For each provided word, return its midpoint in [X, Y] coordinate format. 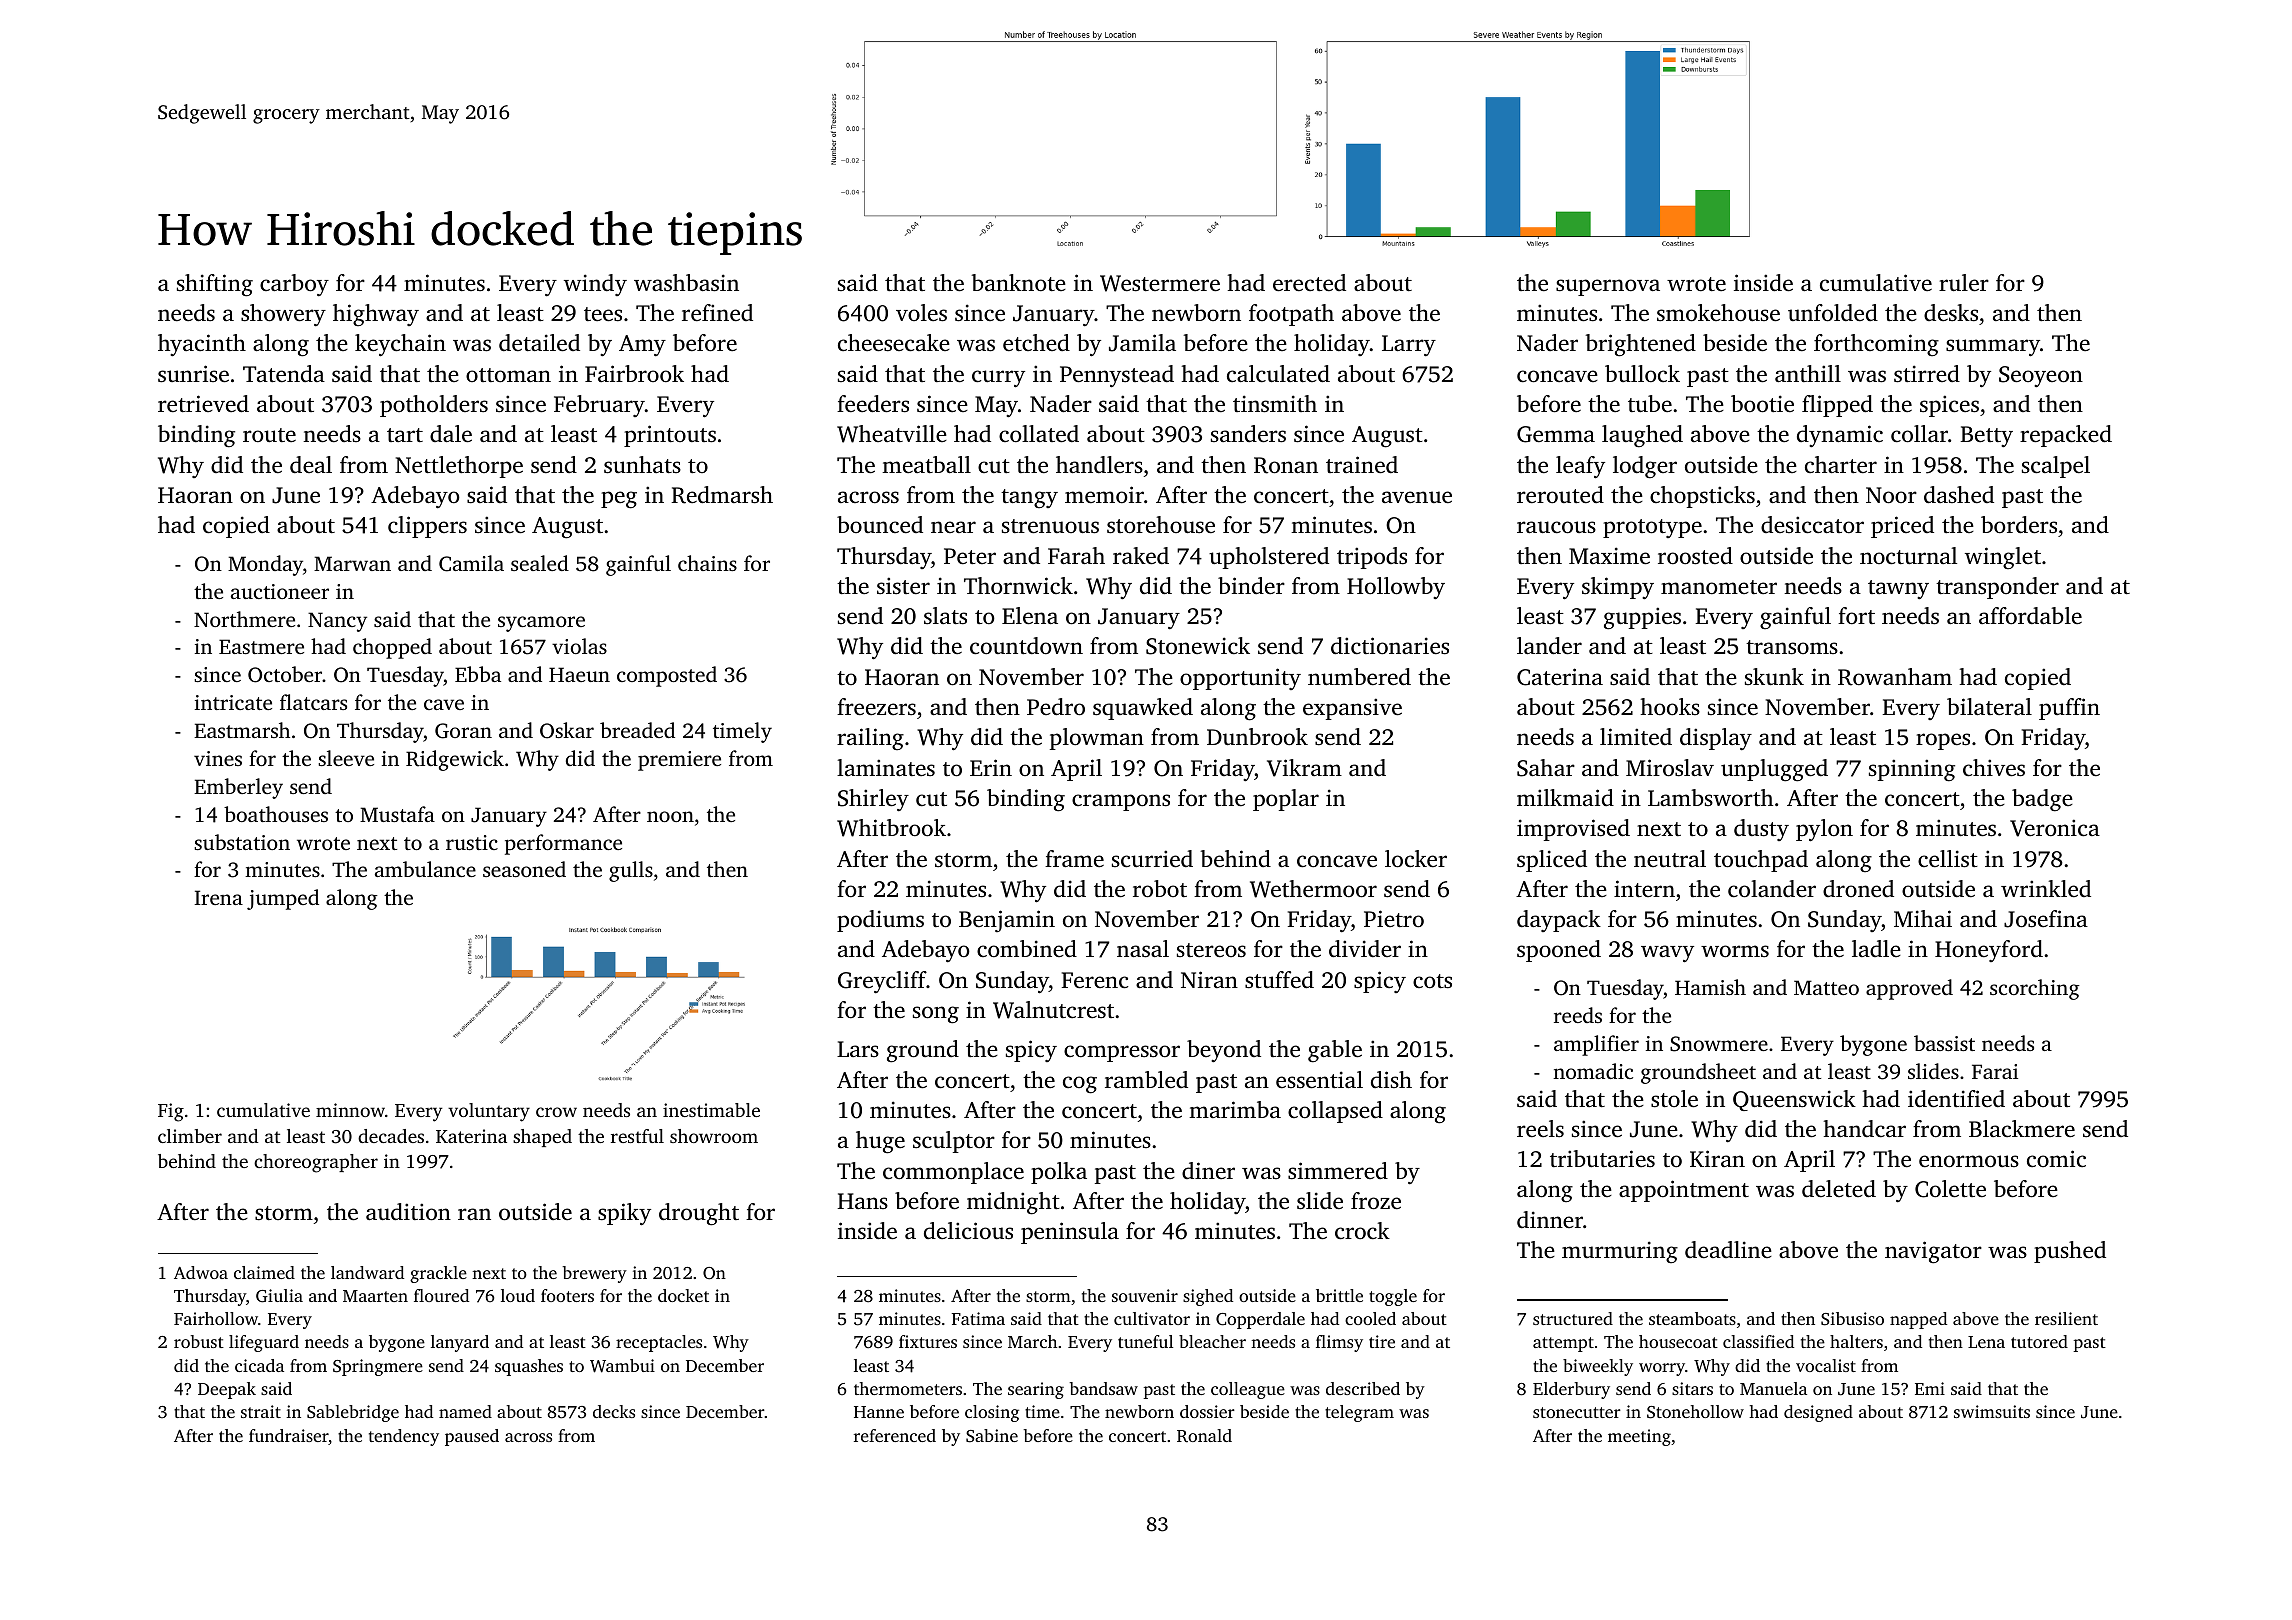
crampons [1121, 802]
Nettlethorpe [459, 467]
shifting [215, 285]
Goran [463, 731]
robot [1160, 889]
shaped [542, 1138]
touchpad [1761, 861]
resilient [2066, 1318]
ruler [1964, 283]
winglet [2003, 558]
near [953, 527]
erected [1309, 283]
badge [2042, 800]
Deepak [227, 1390]
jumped [283, 899]
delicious [968, 1231]
